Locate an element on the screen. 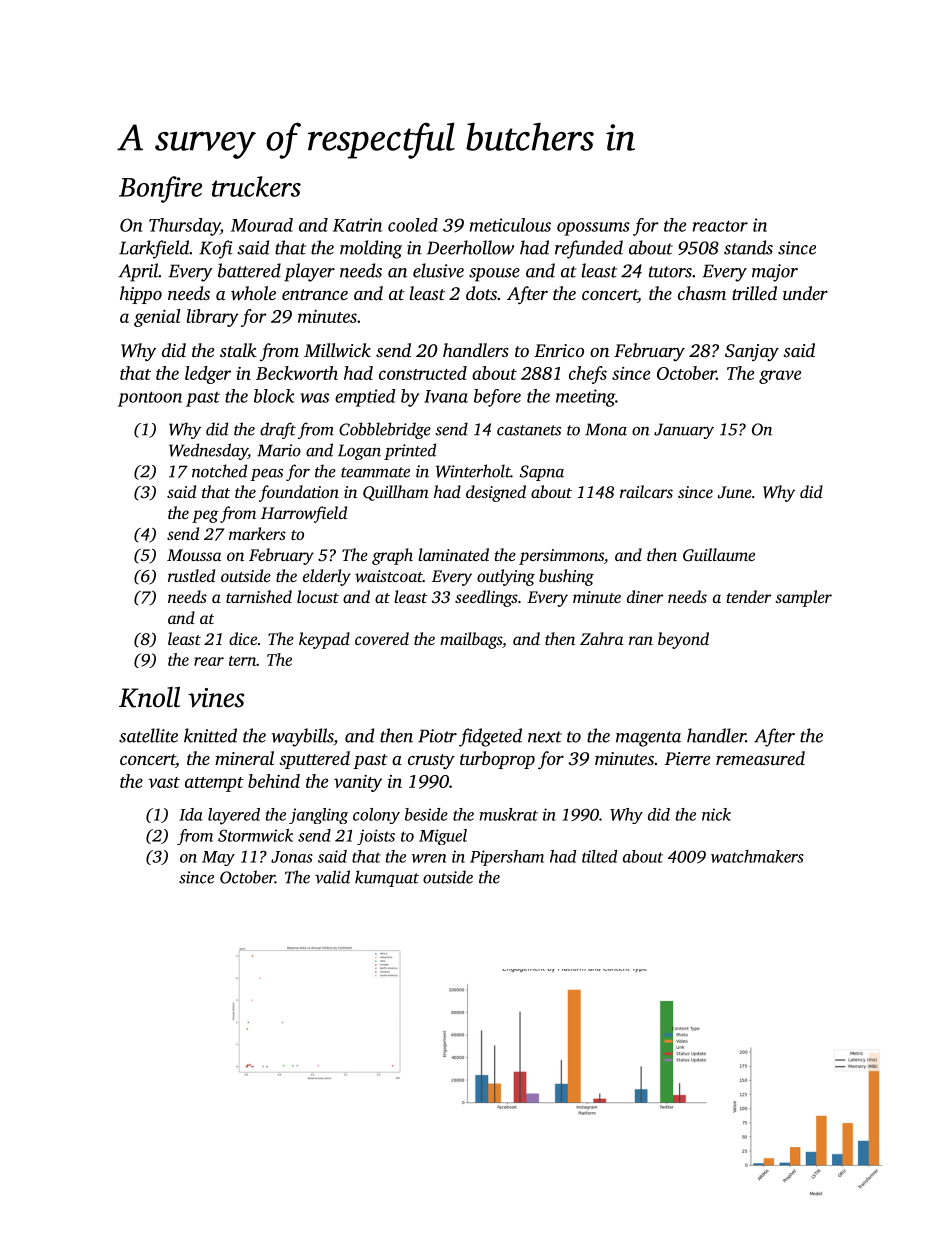 The height and width of the screenshot is (1233, 952). opossums is located at coordinates (593, 229).
